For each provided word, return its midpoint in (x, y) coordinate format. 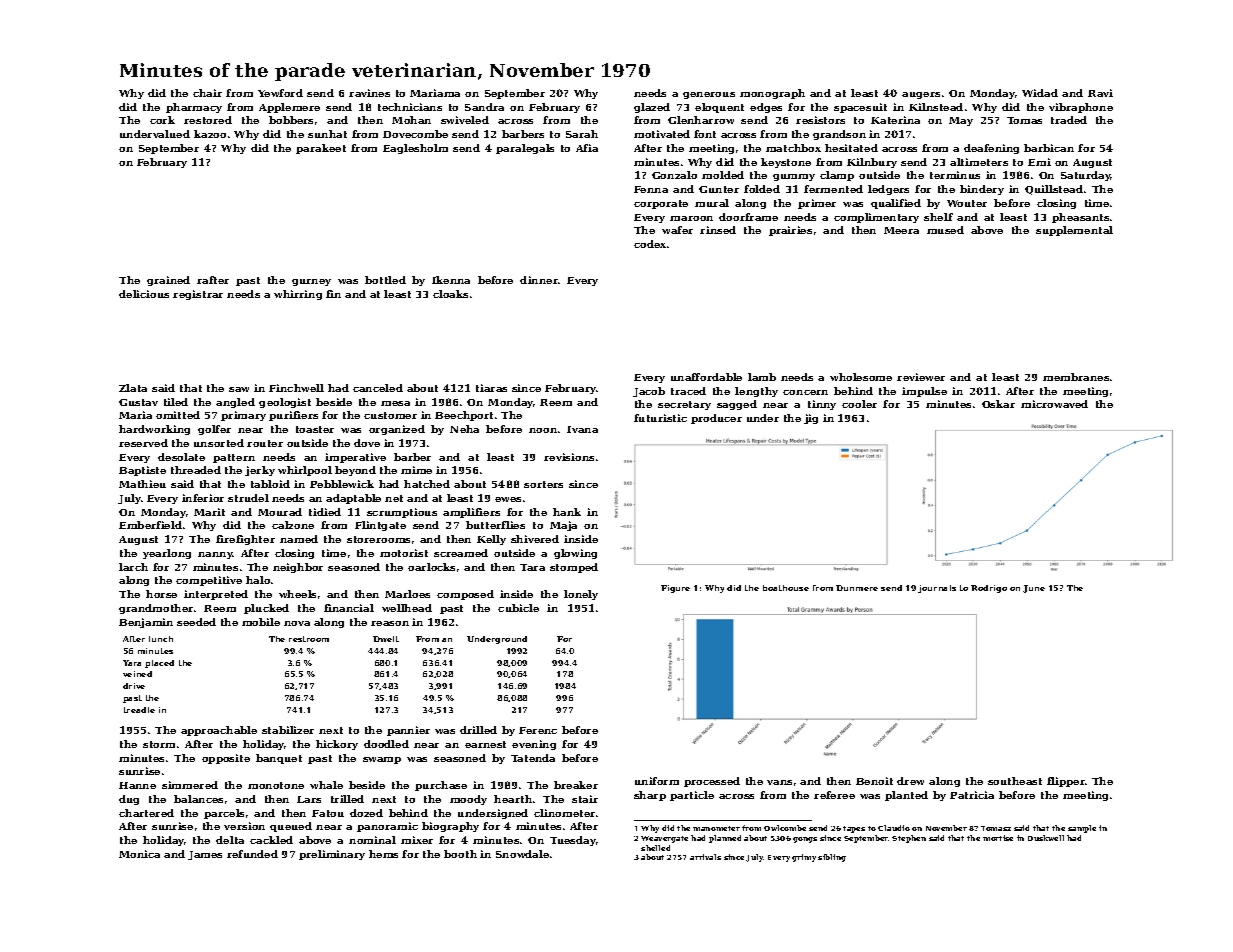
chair (207, 93)
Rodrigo (989, 589)
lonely (581, 595)
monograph (772, 94)
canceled (378, 388)
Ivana (582, 429)
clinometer (564, 813)
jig (811, 419)
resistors (820, 120)
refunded (252, 854)
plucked (266, 609)
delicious (144, 294)
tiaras (491, 388)
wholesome (861, 377)
